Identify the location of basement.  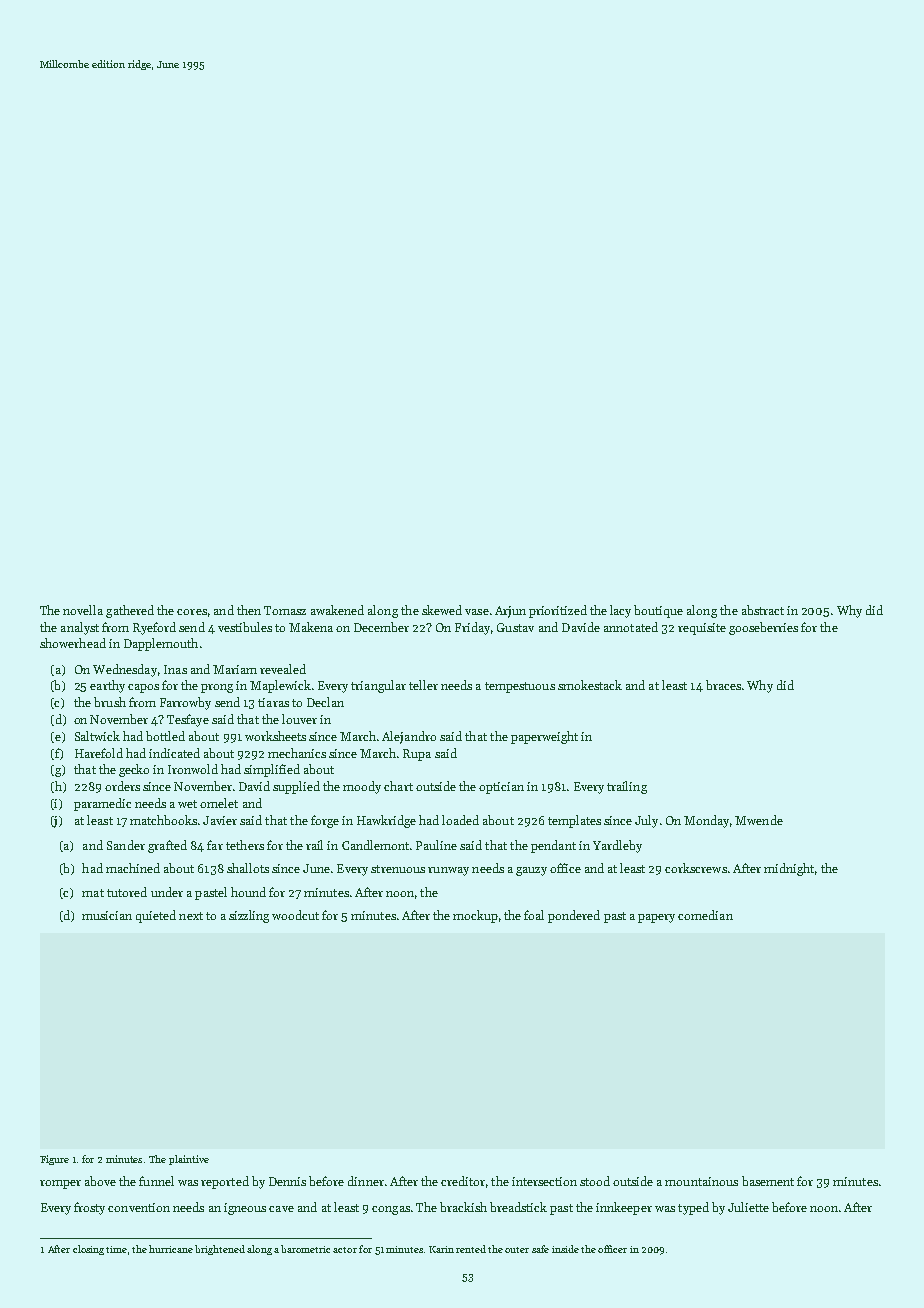
(768, 1181).
